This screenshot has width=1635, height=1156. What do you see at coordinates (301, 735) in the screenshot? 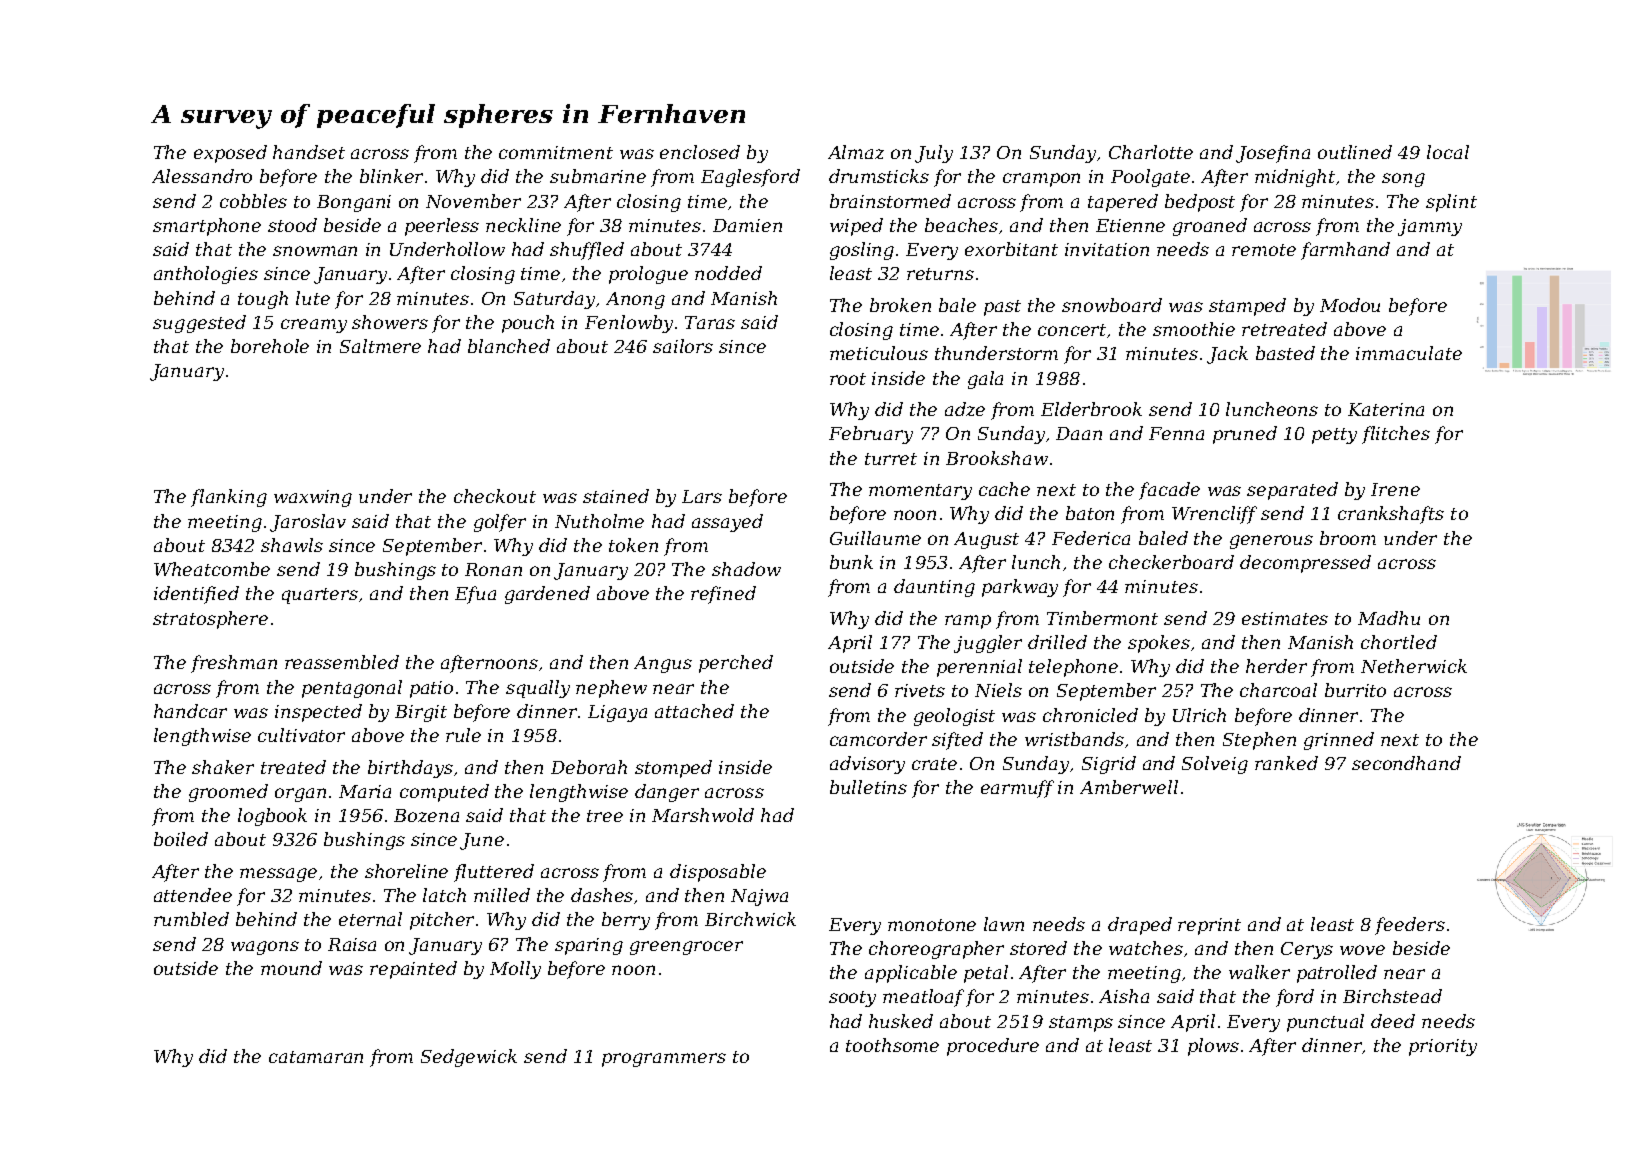
I see `cultivator` at bounding box center [301, 735].
